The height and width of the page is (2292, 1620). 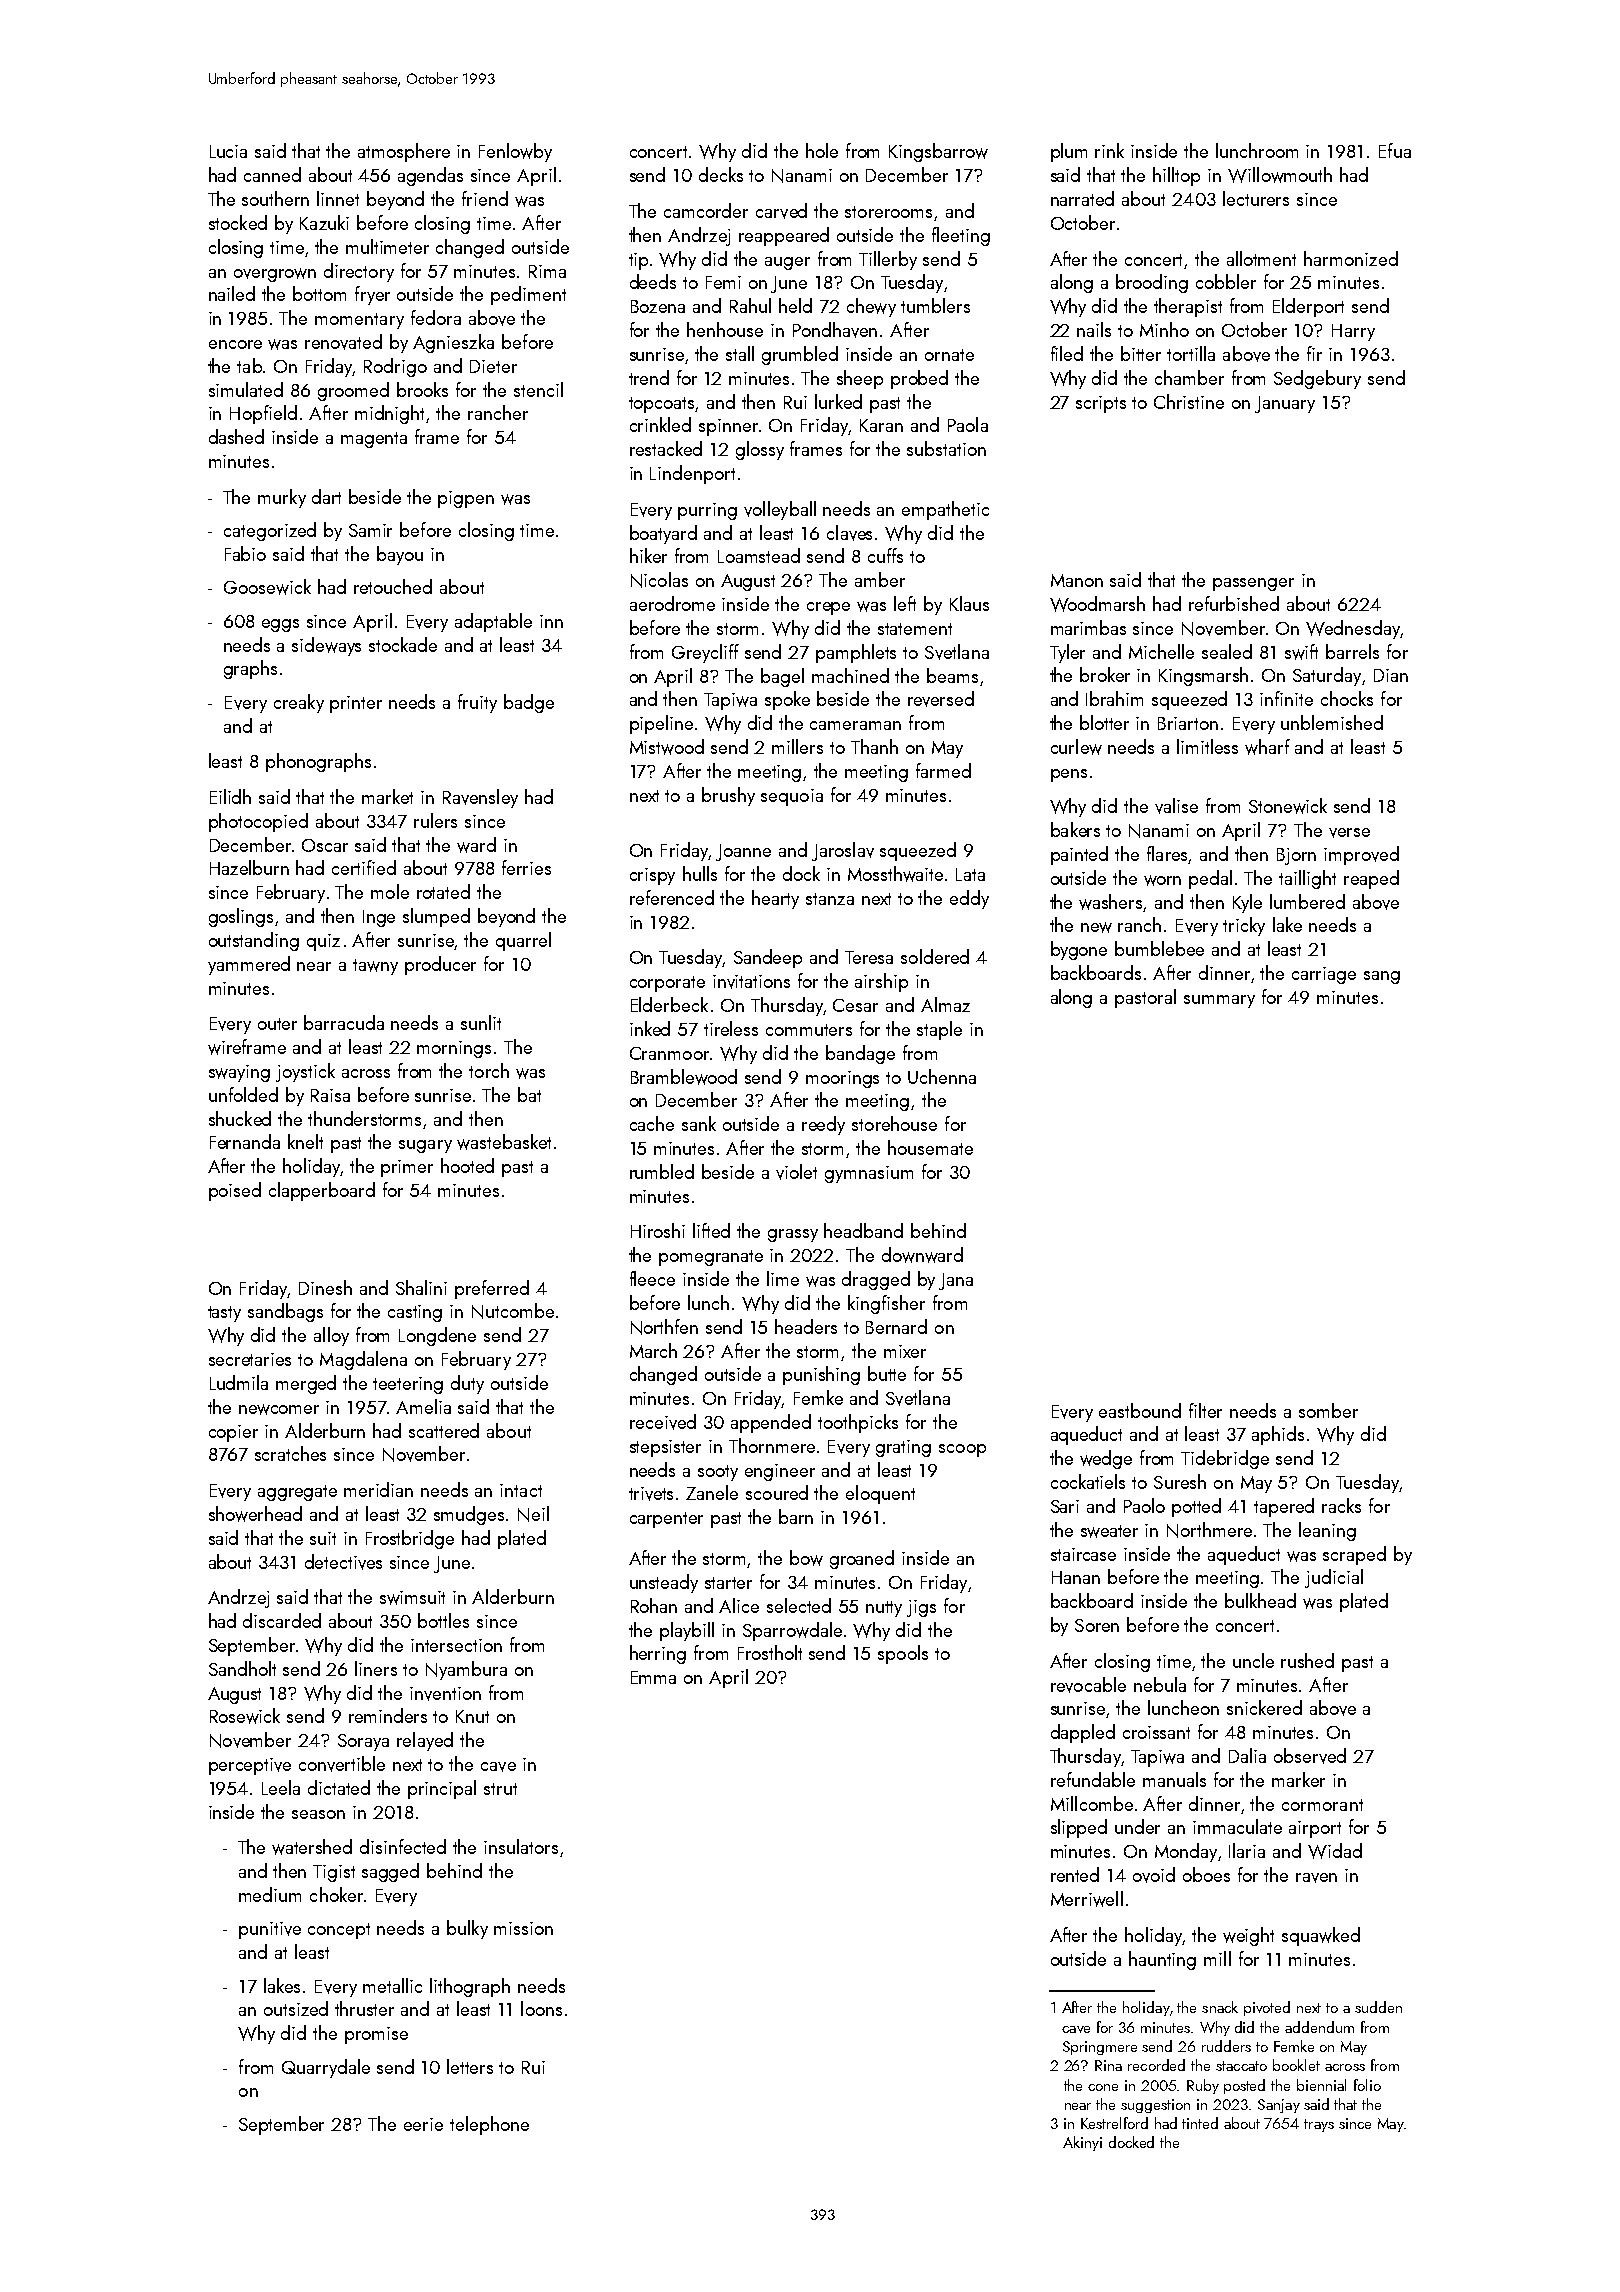 I want to click on lithograph, so click(x=470, y=1987).
